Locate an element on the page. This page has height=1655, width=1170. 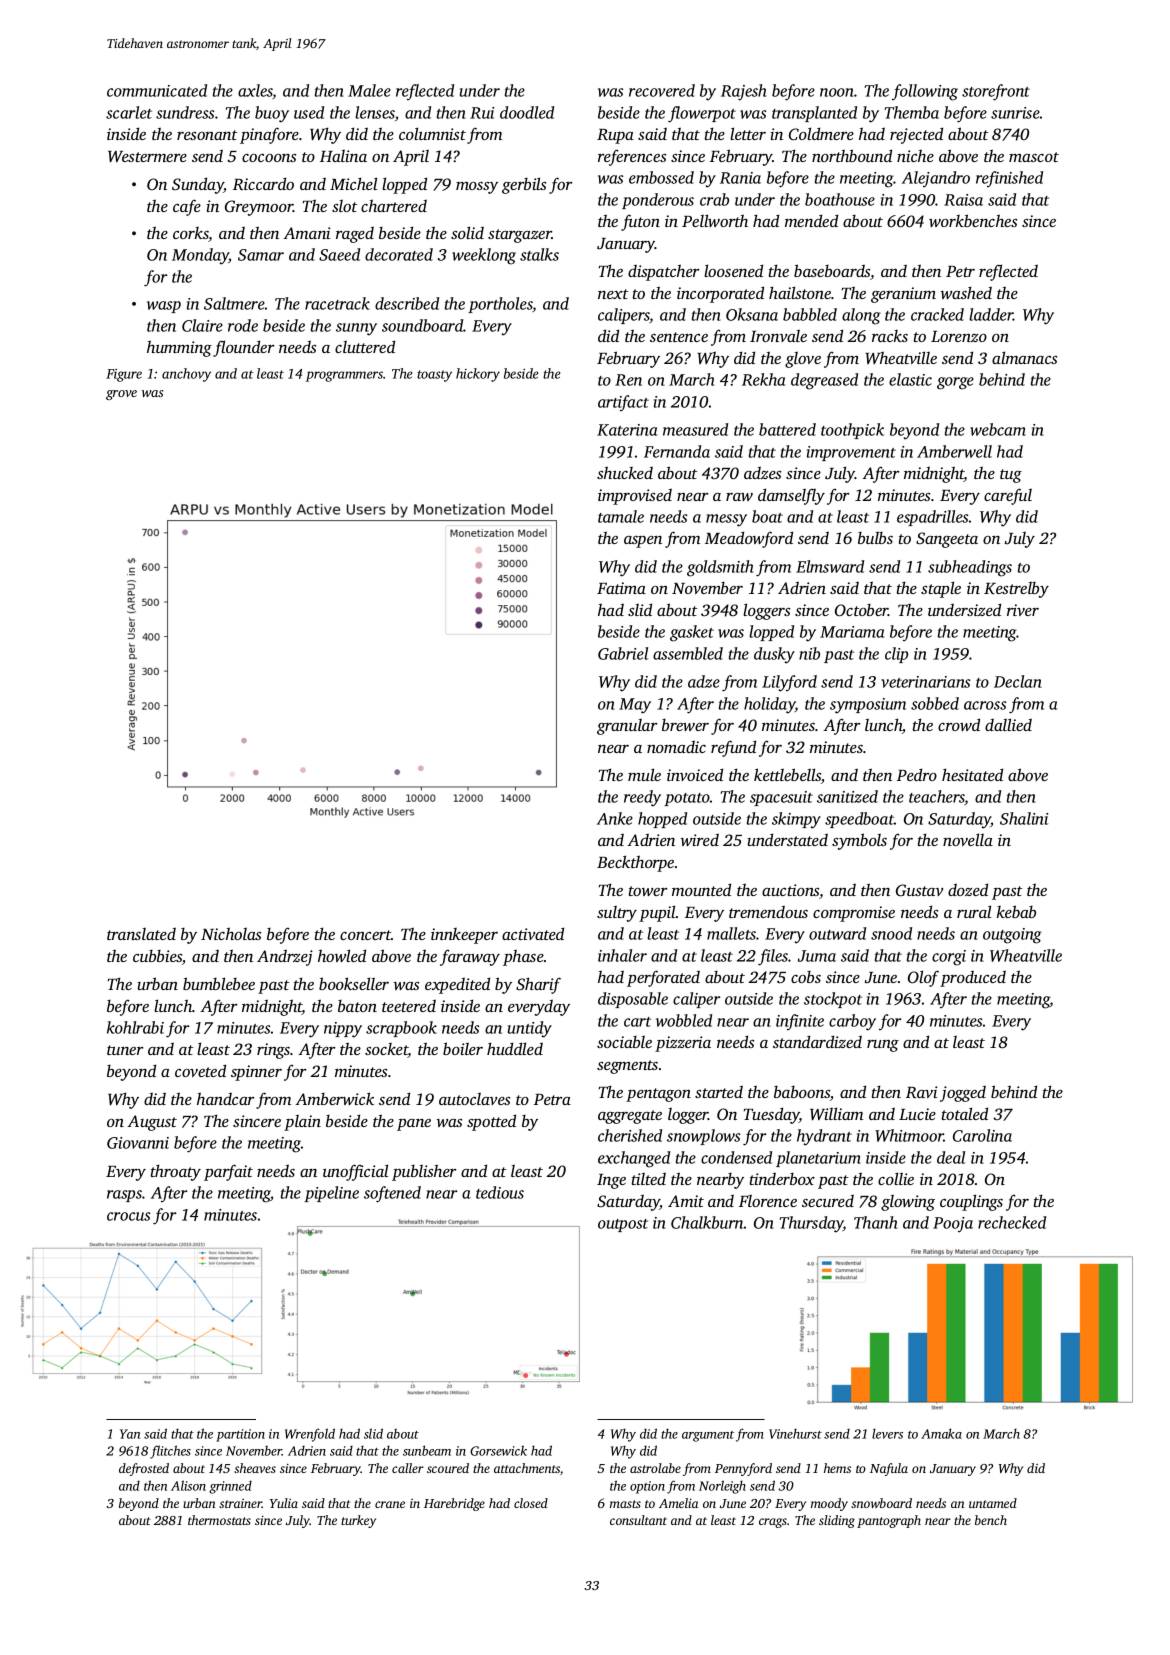
almanacs is located at coordinates (1024, 357).
